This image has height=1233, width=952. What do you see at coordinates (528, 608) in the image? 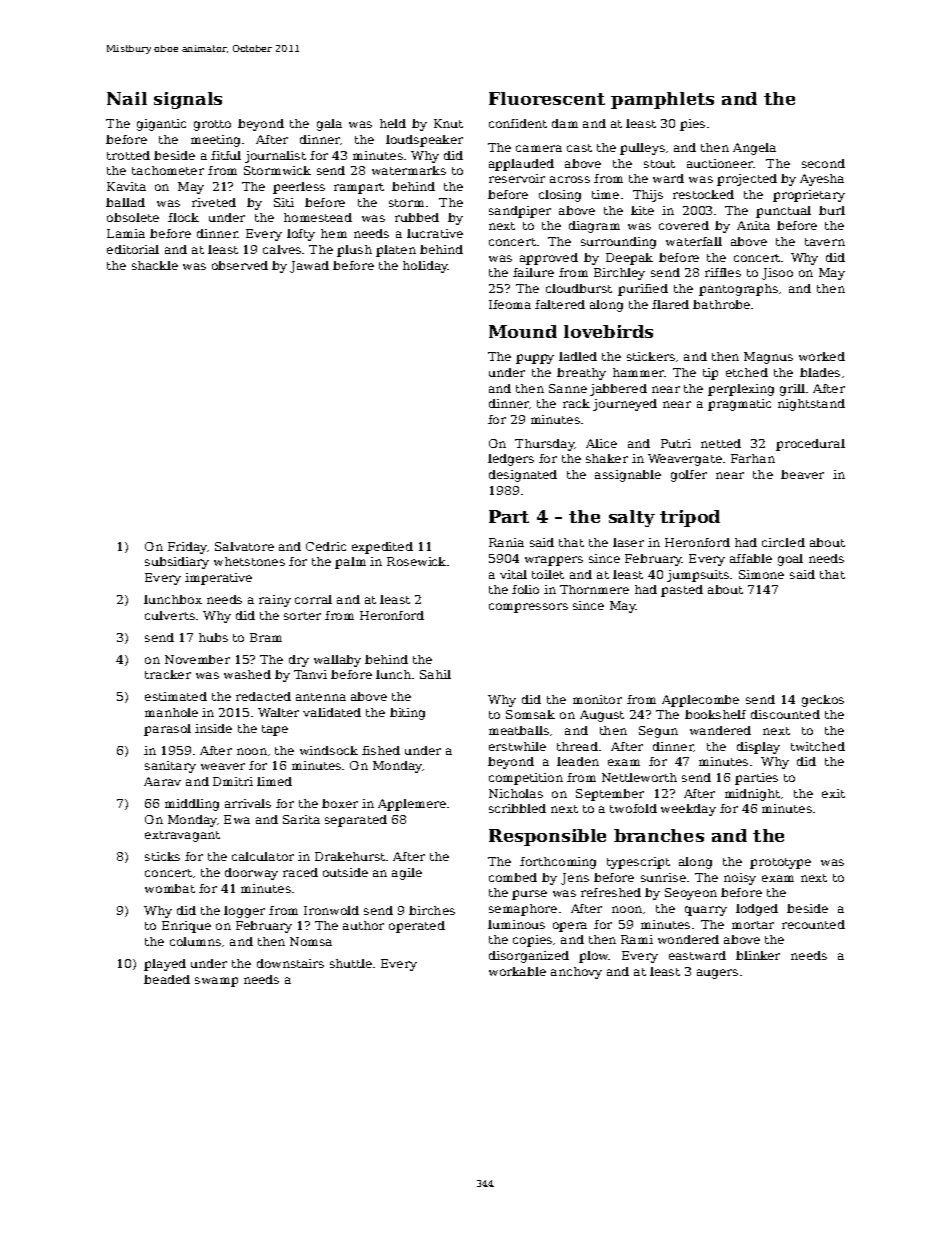
I see `compressors` at bounding box center [528, 608].
